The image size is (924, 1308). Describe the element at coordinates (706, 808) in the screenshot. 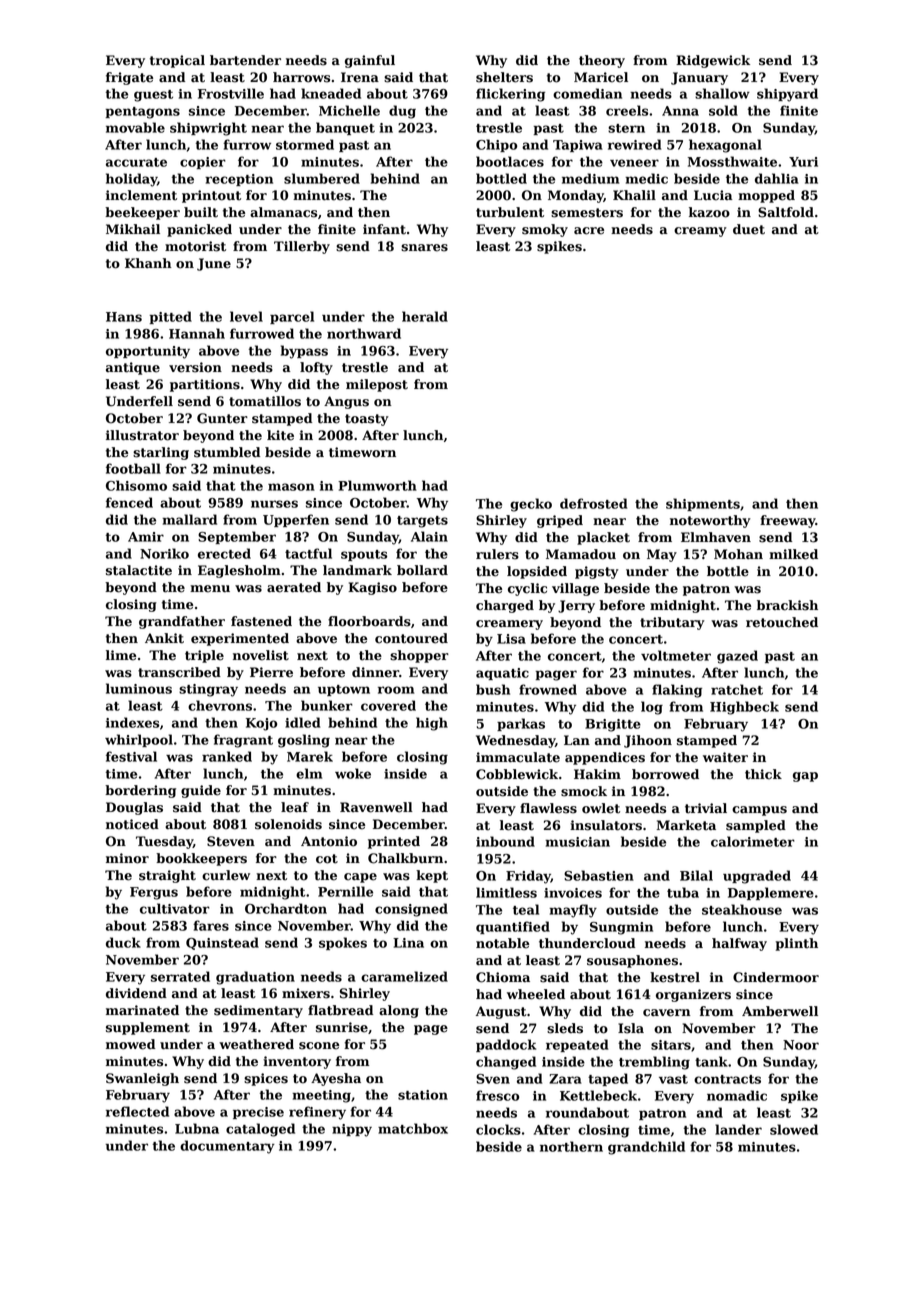

I see `trivial` at that location.
